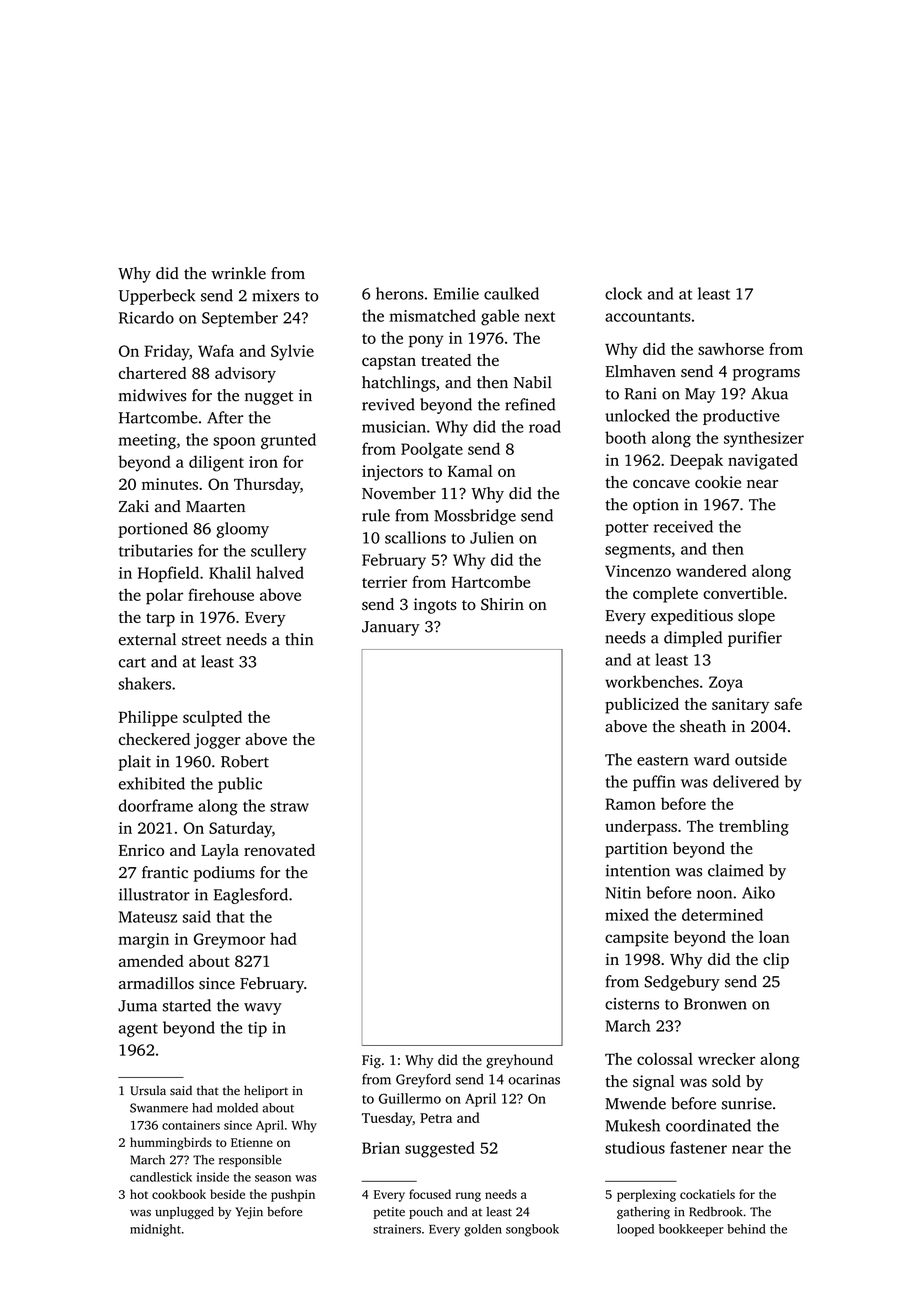  Describe the element at coordinates (623, 293) in the image. I see `clock` at that location.
